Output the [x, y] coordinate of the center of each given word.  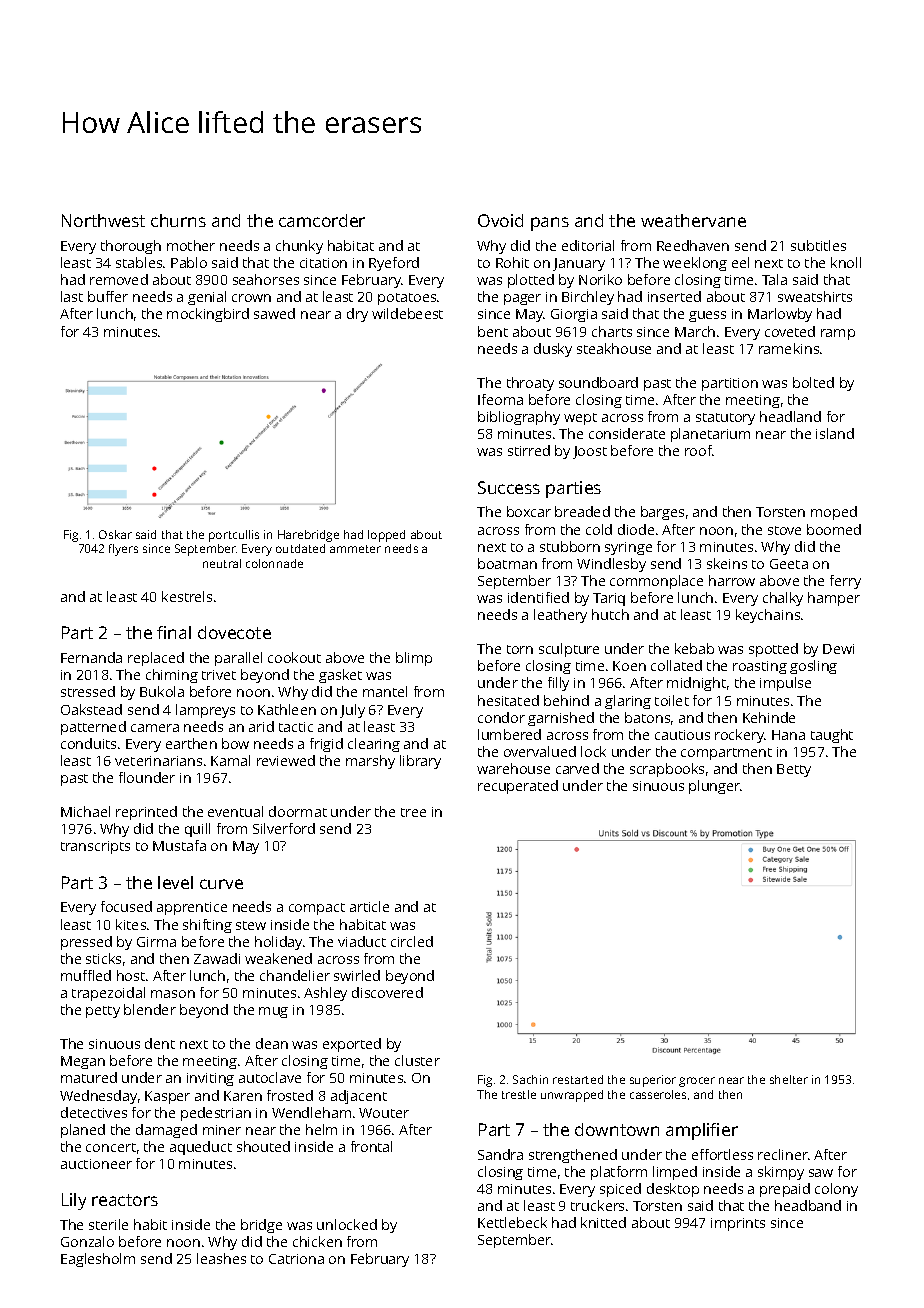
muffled [86, 975]
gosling [813, 667]
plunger [714, 787]
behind [566, 700]
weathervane [693, 220]
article [369, 906]
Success [509, 487]
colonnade [274, 563]
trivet [219, 675]
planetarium [710, 435]
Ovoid [500, 220]
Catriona [296, 1259]
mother [191, 245]
